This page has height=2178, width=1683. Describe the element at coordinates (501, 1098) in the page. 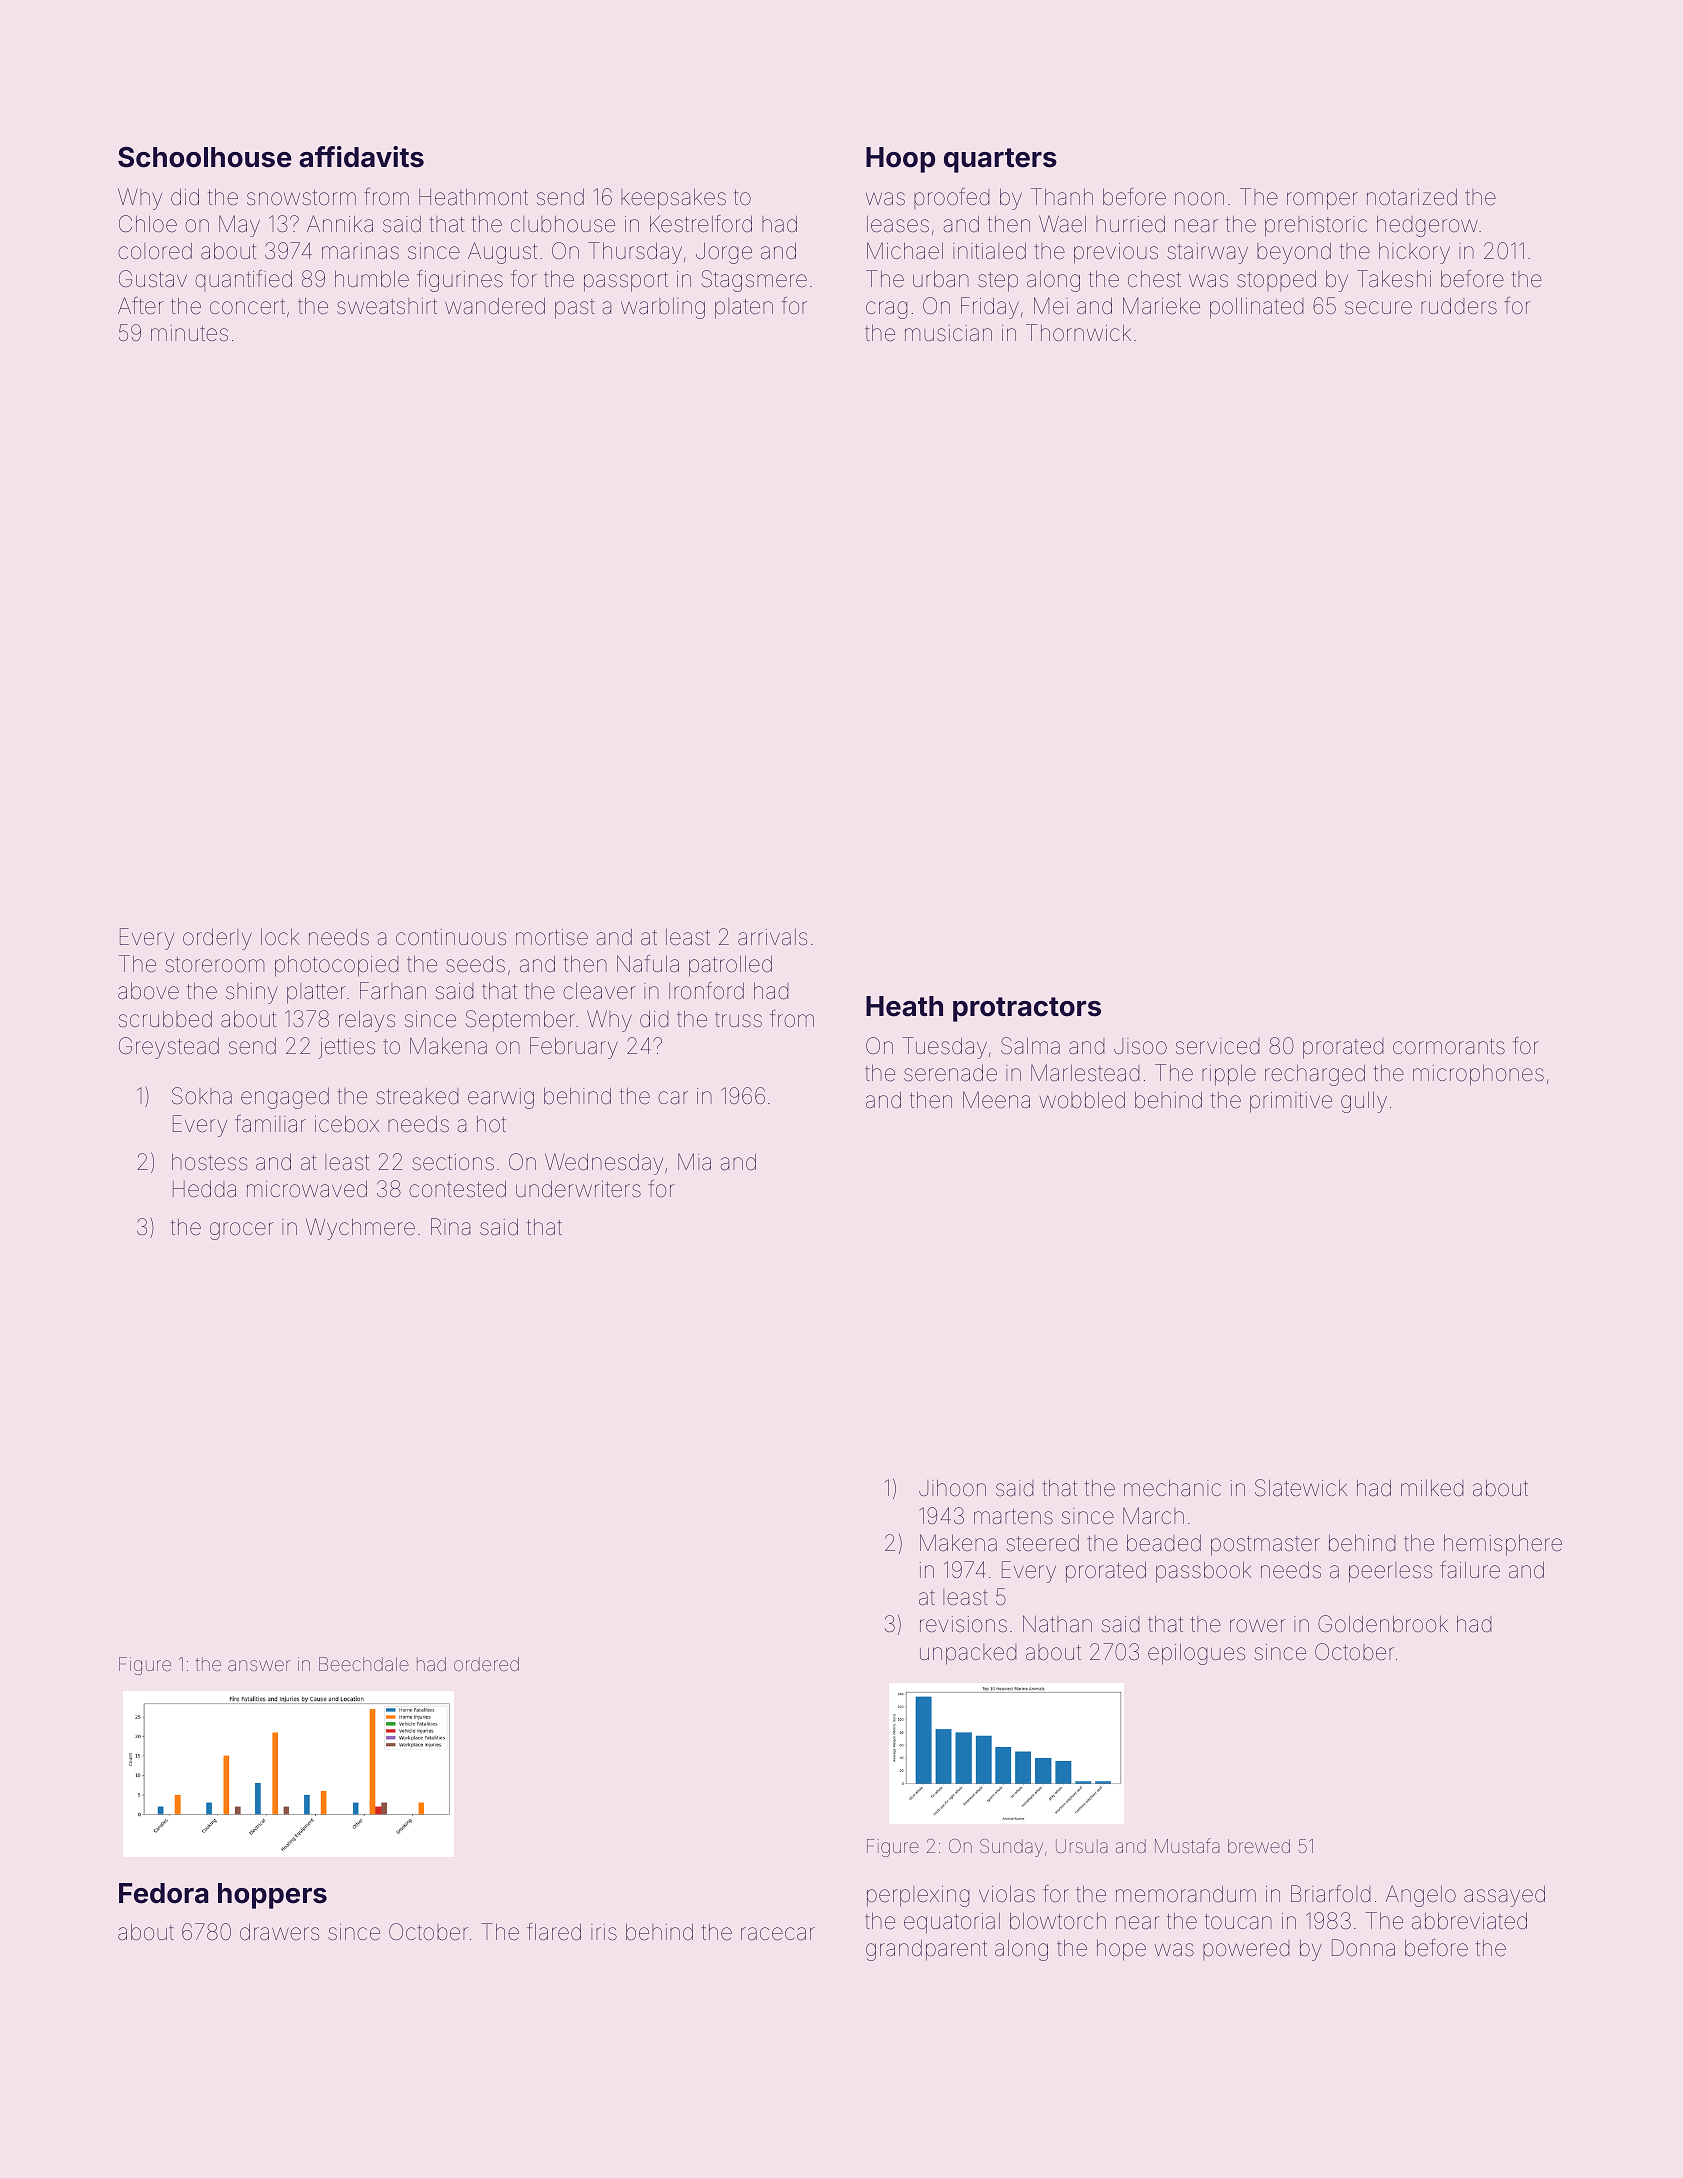

I see `earwig` at that location.
